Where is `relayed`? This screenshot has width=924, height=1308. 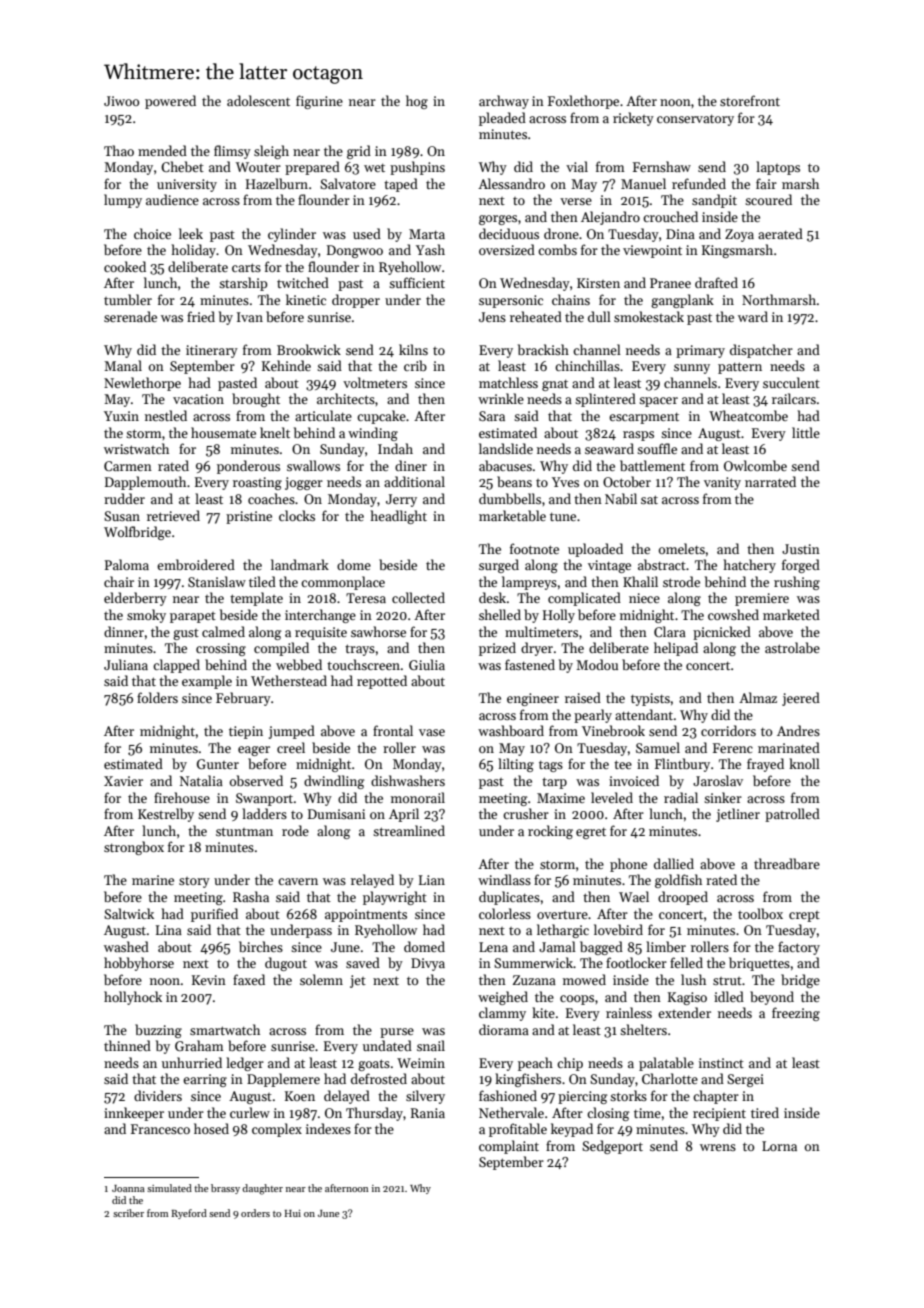
relayed is located at coordinates (372, 881).
